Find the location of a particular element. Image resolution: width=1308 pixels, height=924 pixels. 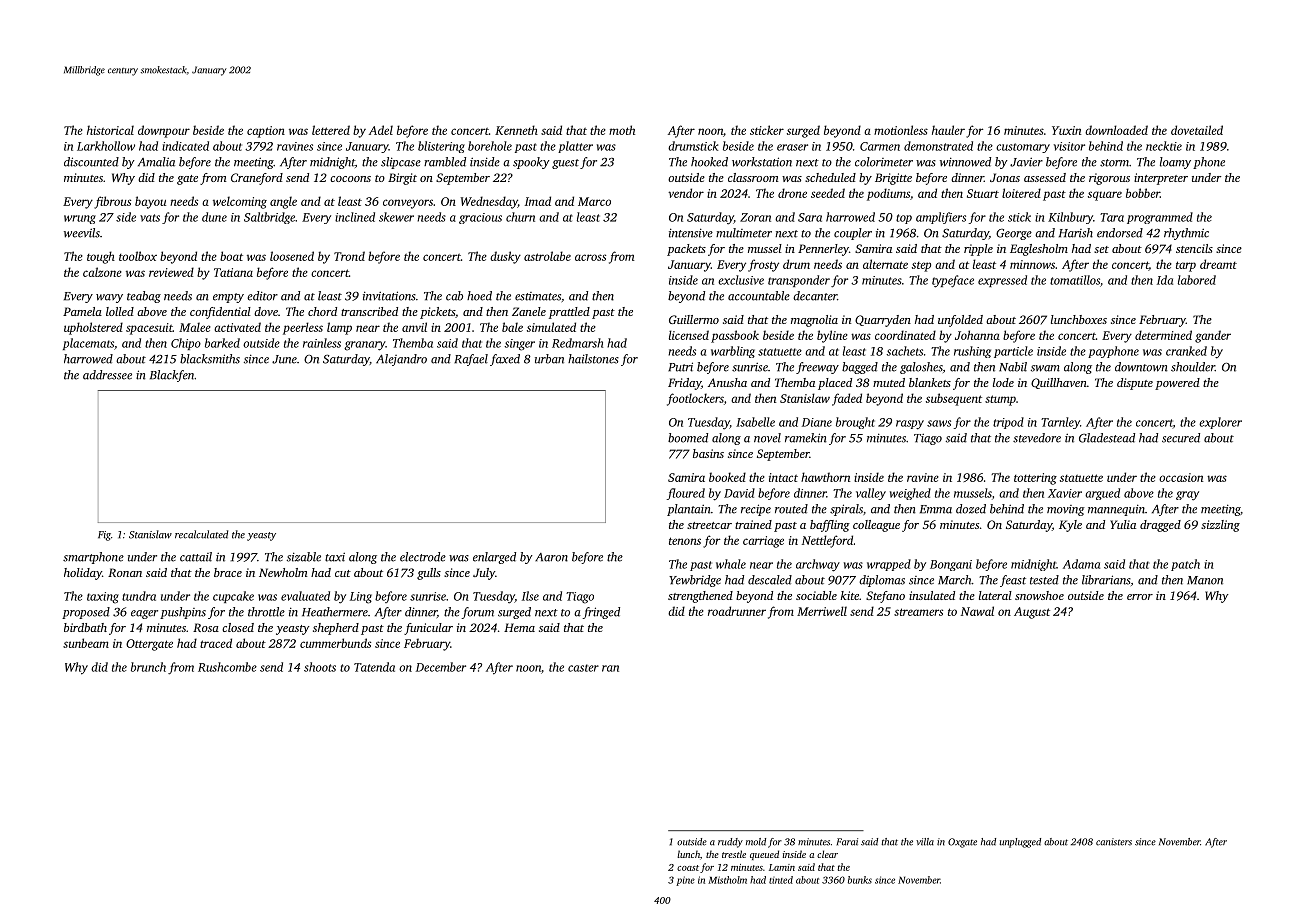

enlarged is located at coordinates (494, 558).
